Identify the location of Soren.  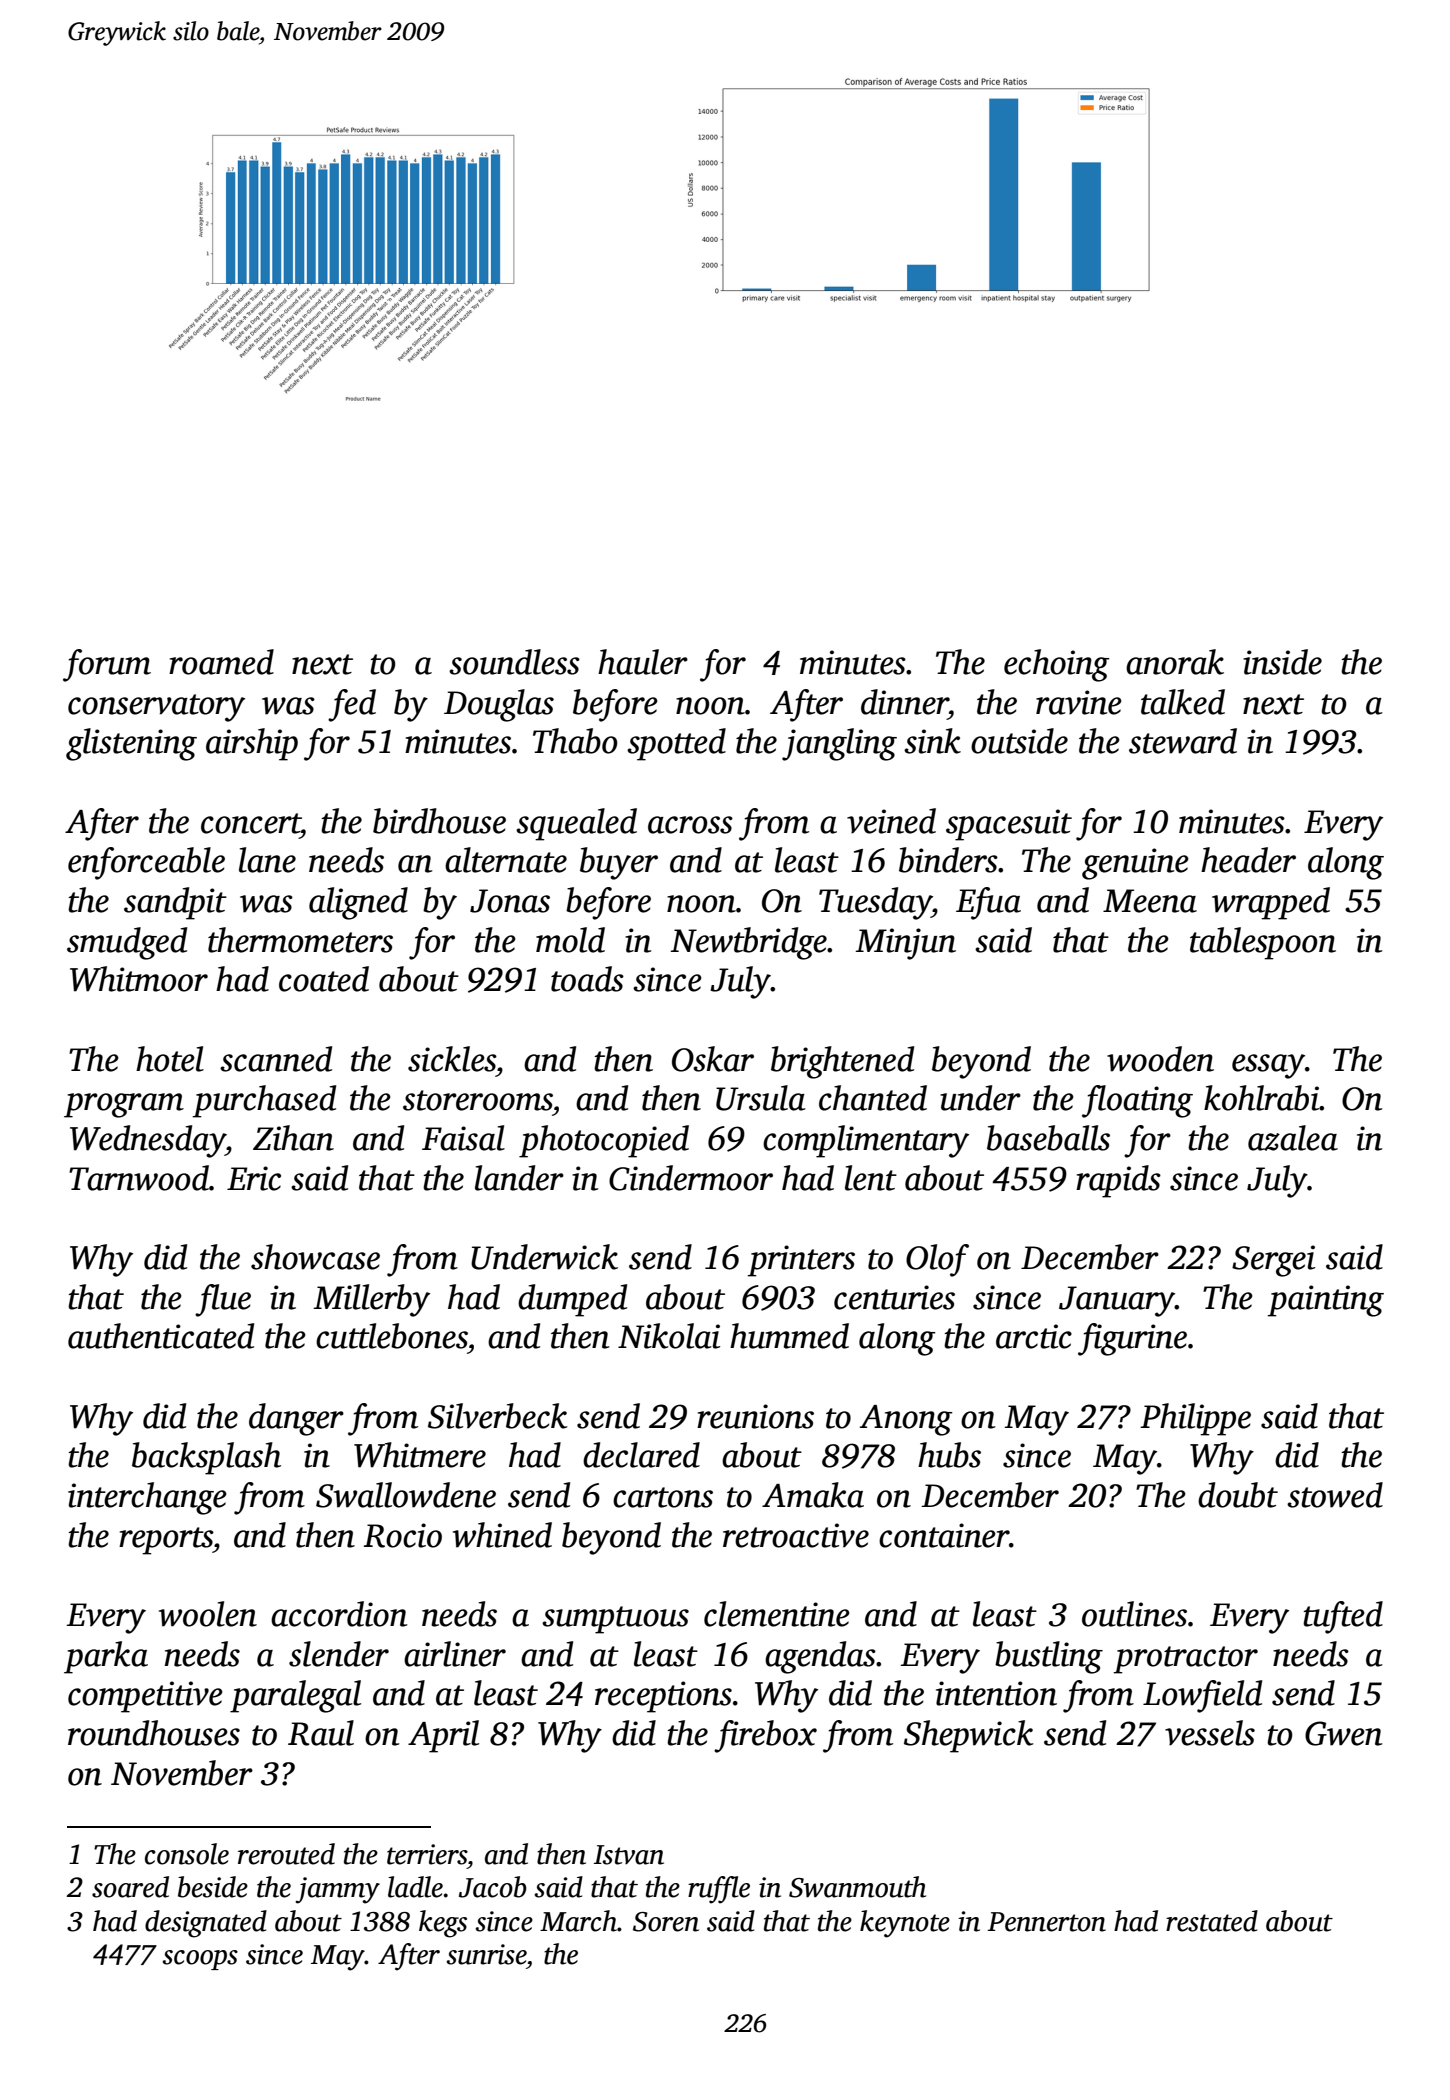
(666, 1922).
